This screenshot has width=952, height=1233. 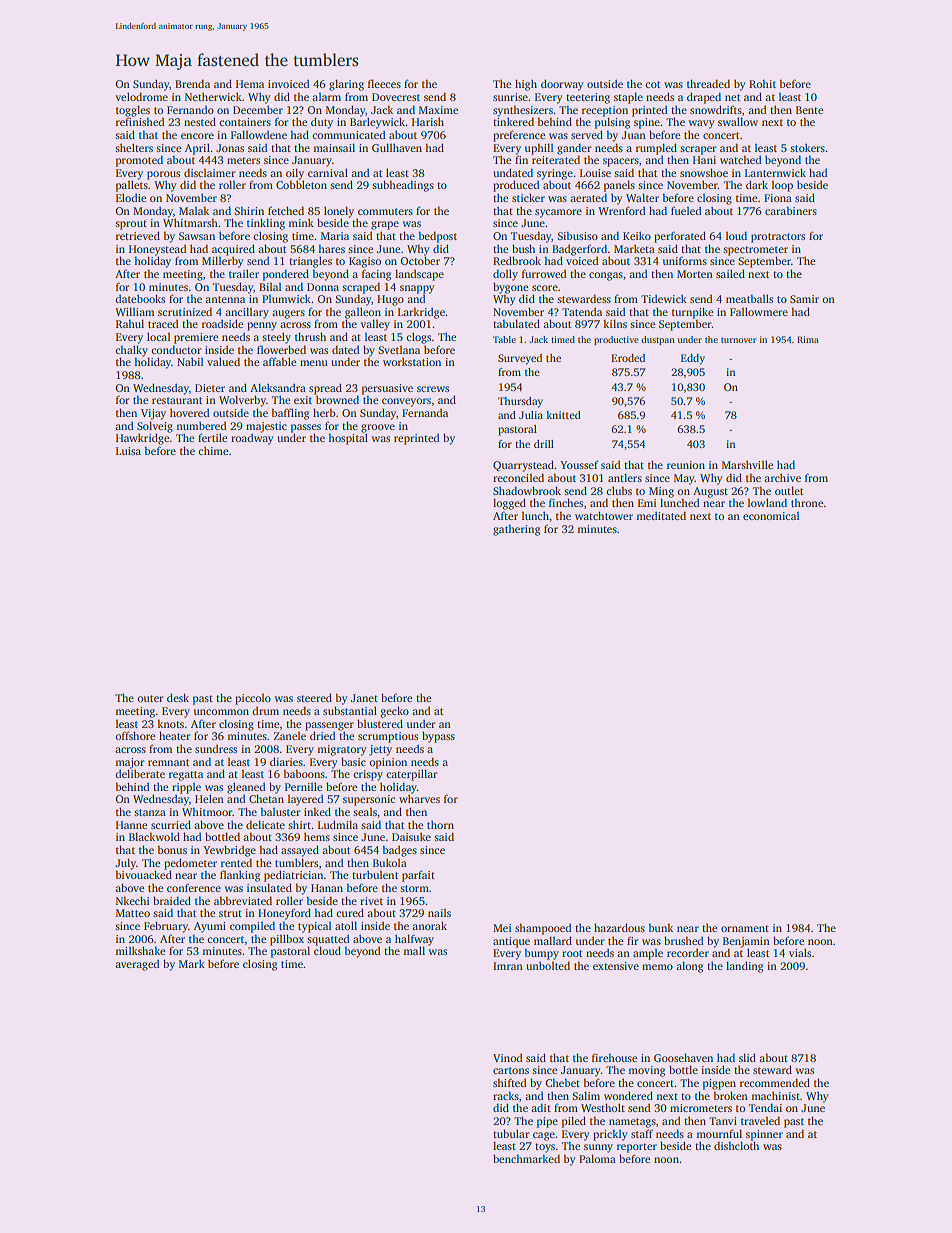 I want to click on Brenda, so click(x=192, y=83).
